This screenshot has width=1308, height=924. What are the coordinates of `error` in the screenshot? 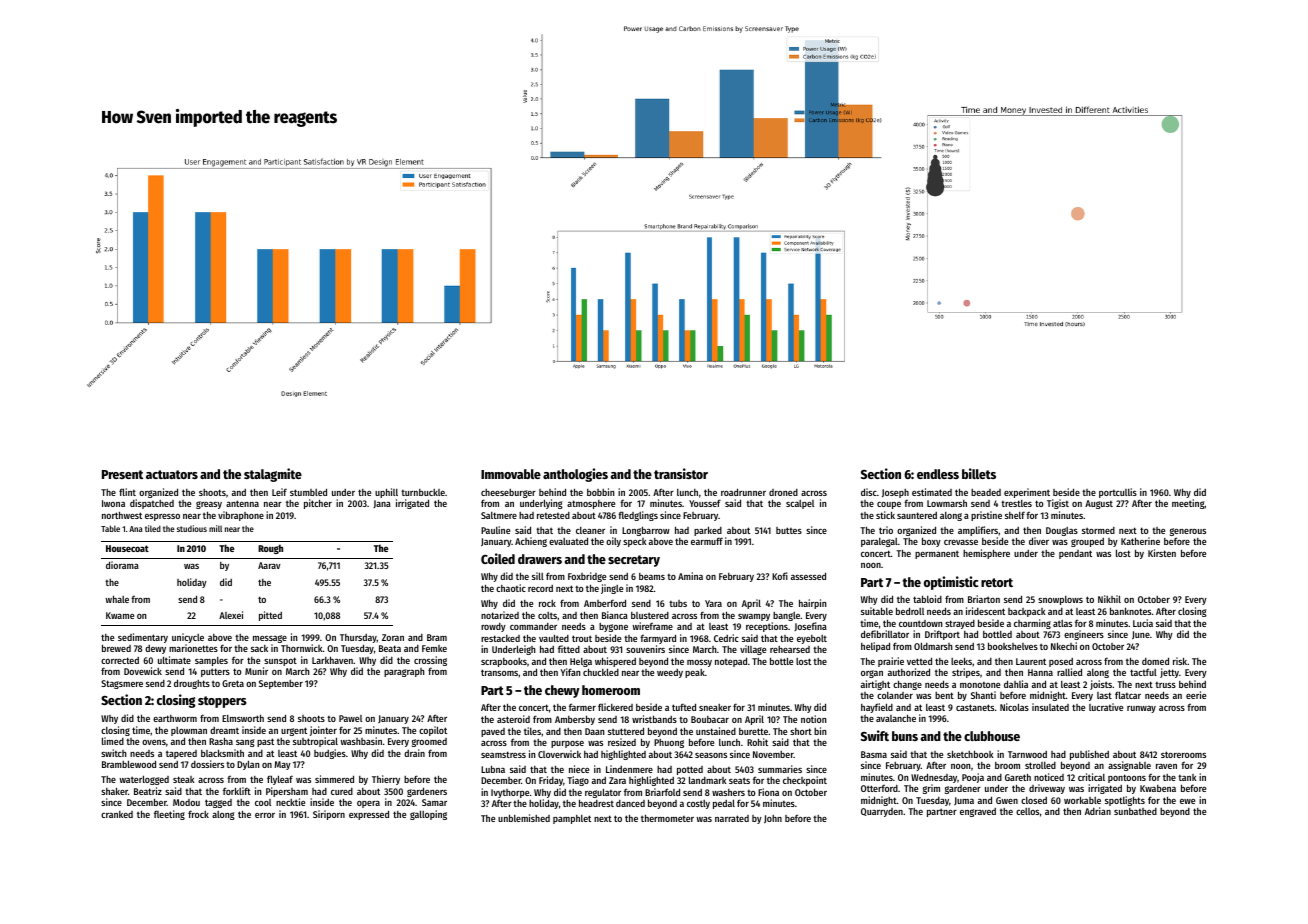 It's located at (265, 815).
